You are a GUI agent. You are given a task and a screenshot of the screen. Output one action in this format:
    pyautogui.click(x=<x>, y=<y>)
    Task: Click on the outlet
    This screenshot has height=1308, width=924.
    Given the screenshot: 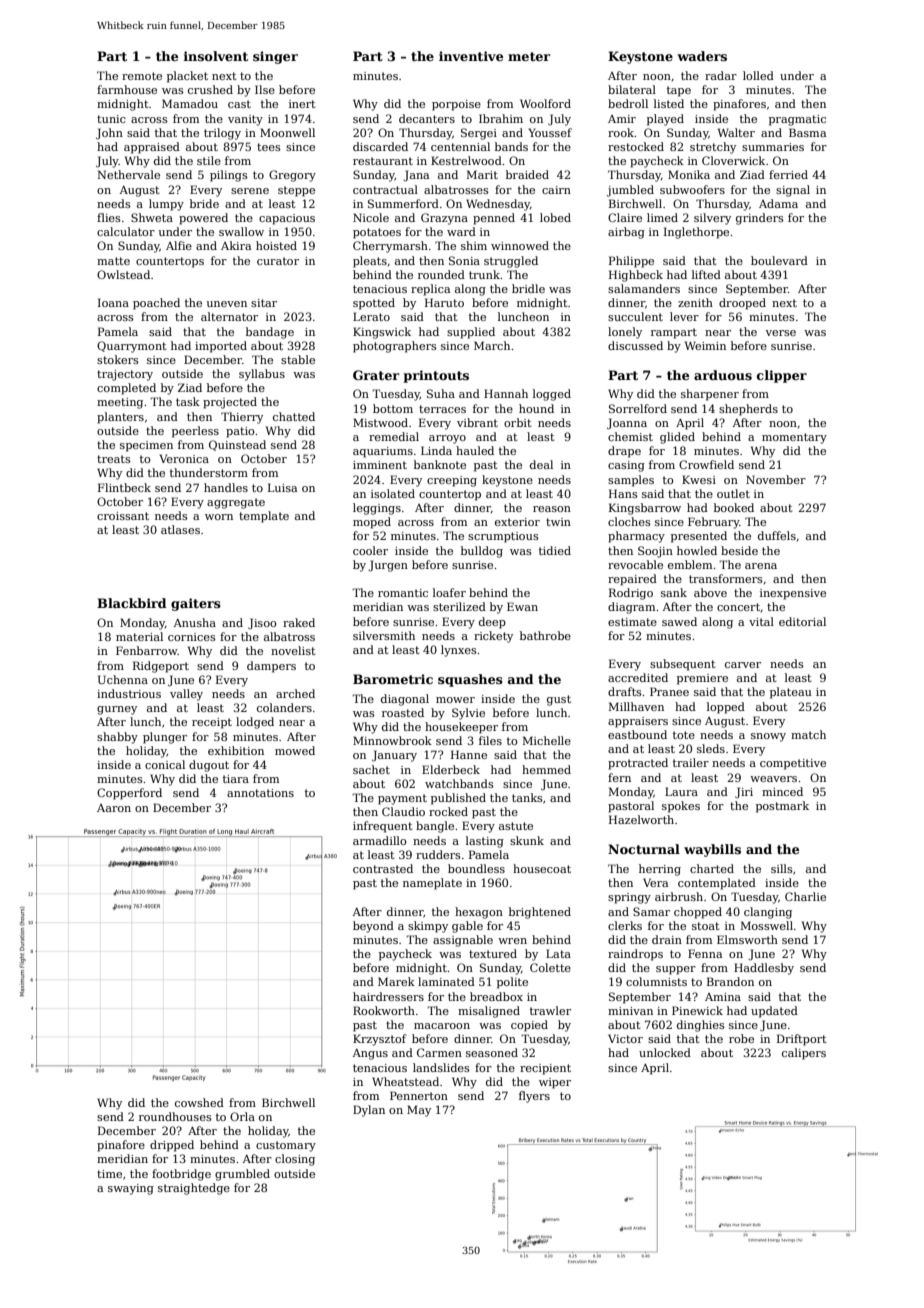 What is the action you would take?
    pyautogui.click(x=733, y=493)
